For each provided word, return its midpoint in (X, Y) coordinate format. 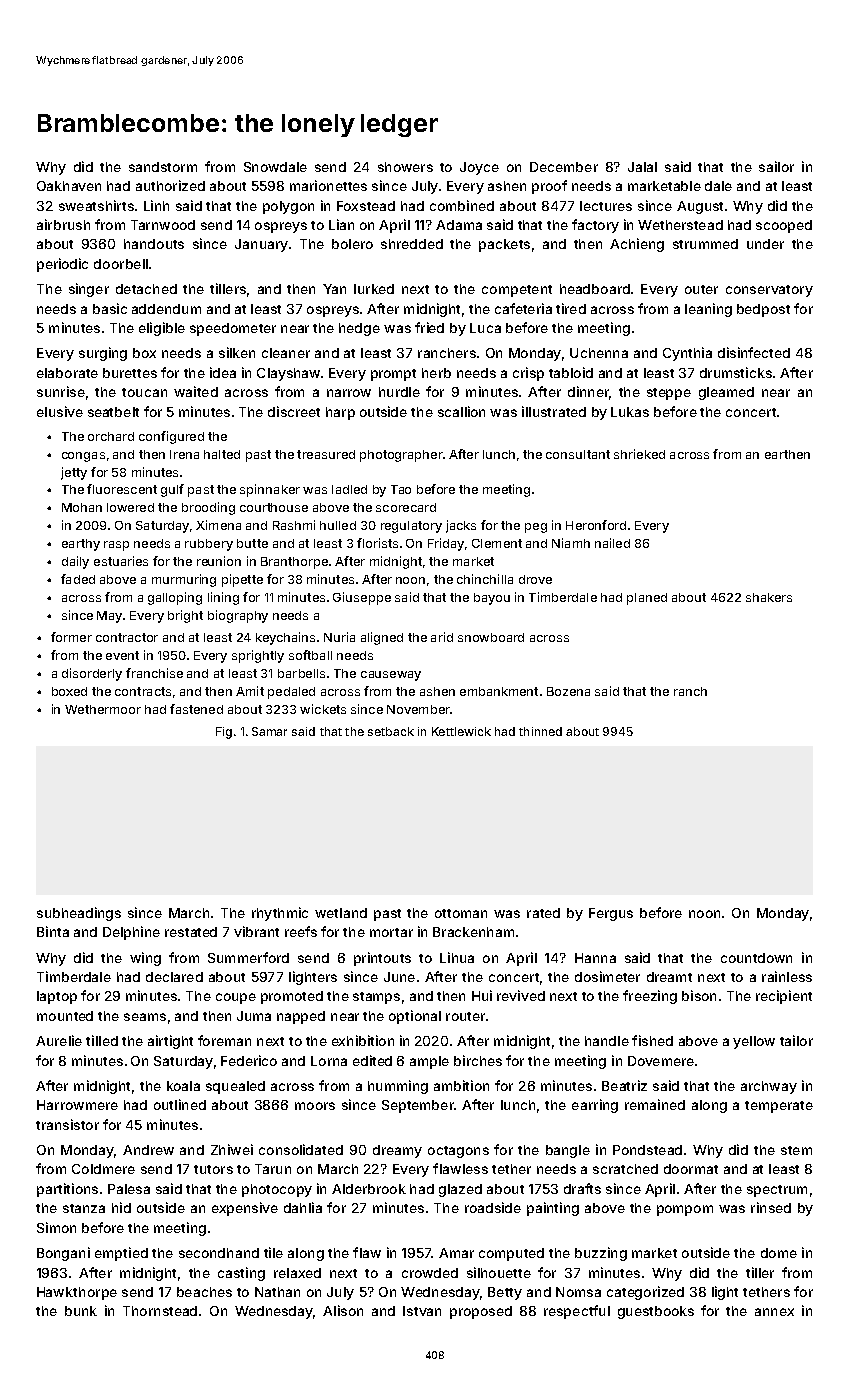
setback (391, 731)
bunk (81, 1311)
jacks (461, 526)
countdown (756, 958)
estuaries (121, 561)
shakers (769, 597)
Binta (53, 931)
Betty (505, 1293)
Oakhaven (69, 186)
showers (405, 167)
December (564, 167)
